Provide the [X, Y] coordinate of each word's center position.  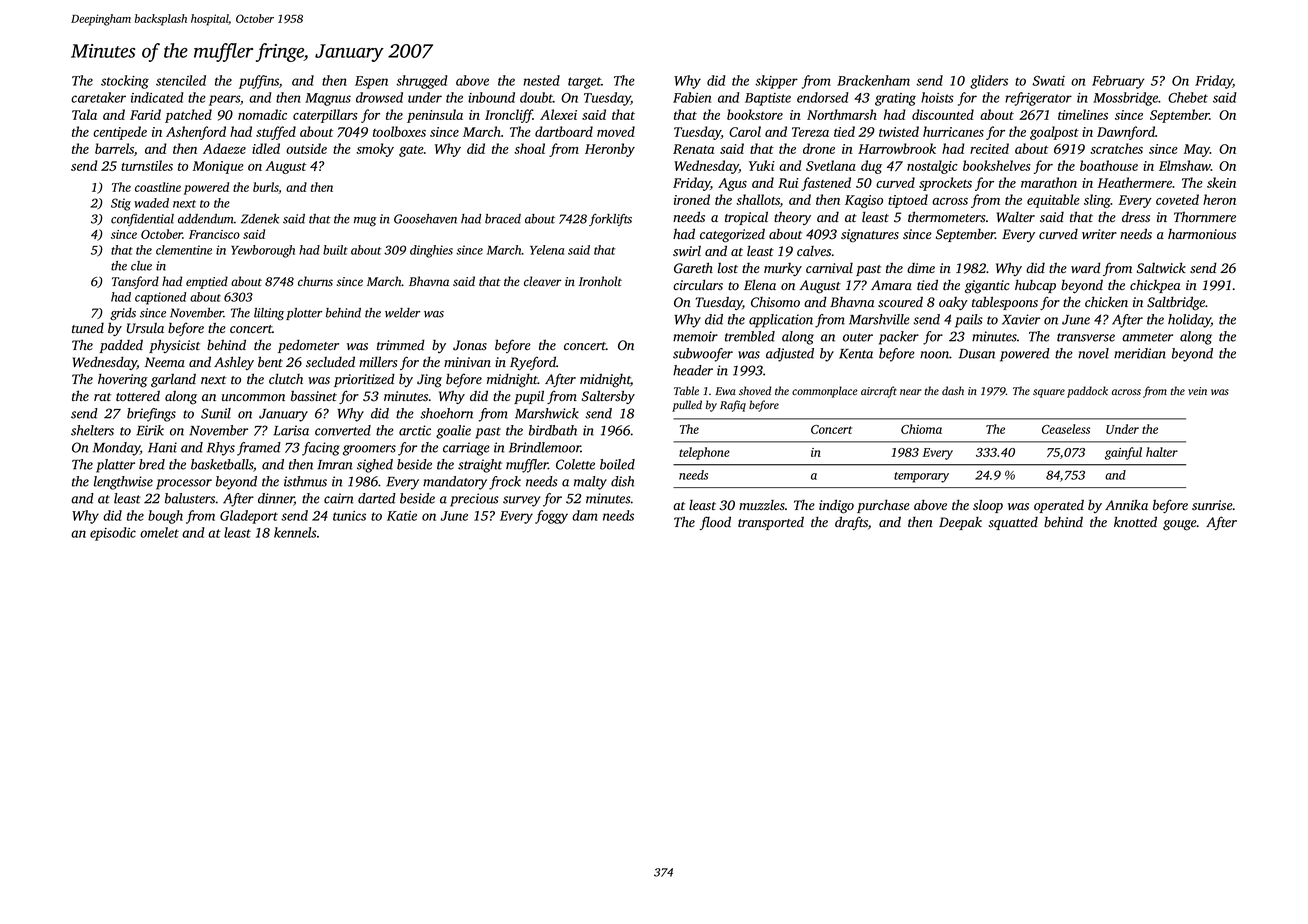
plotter [304, 314]
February [1118, 82]
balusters [190, 498]
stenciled [181, 80]
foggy [551, 517]
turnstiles [147, 165]
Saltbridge [1176, 303]
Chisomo [775, 302]
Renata [693, 149]
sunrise [1212, 505]
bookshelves [997, 165]
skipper [776, 82]
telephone [704, 453]
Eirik [150, 430]
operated [1059, 506]
